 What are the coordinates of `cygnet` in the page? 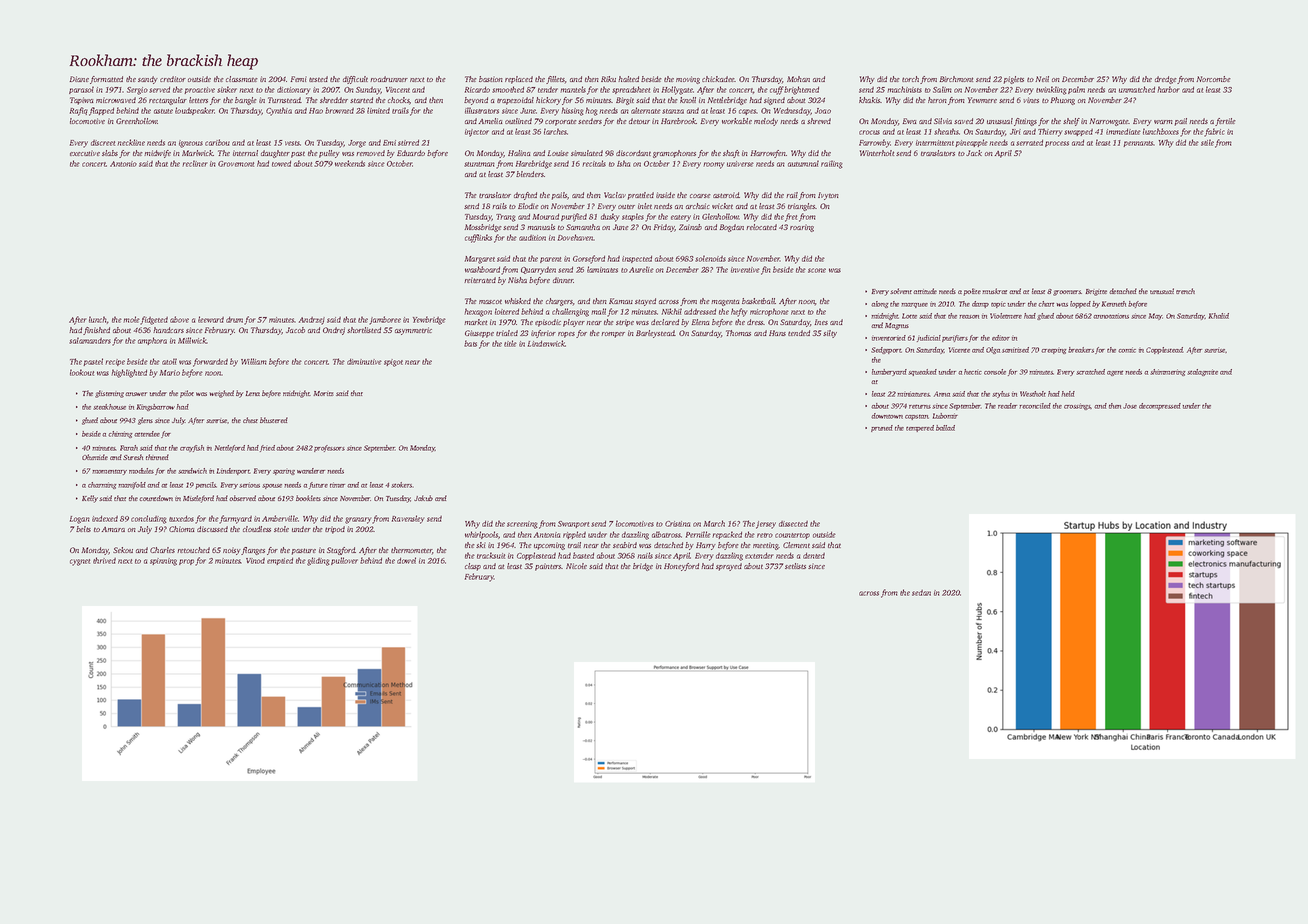 It's located at (80, 562).
